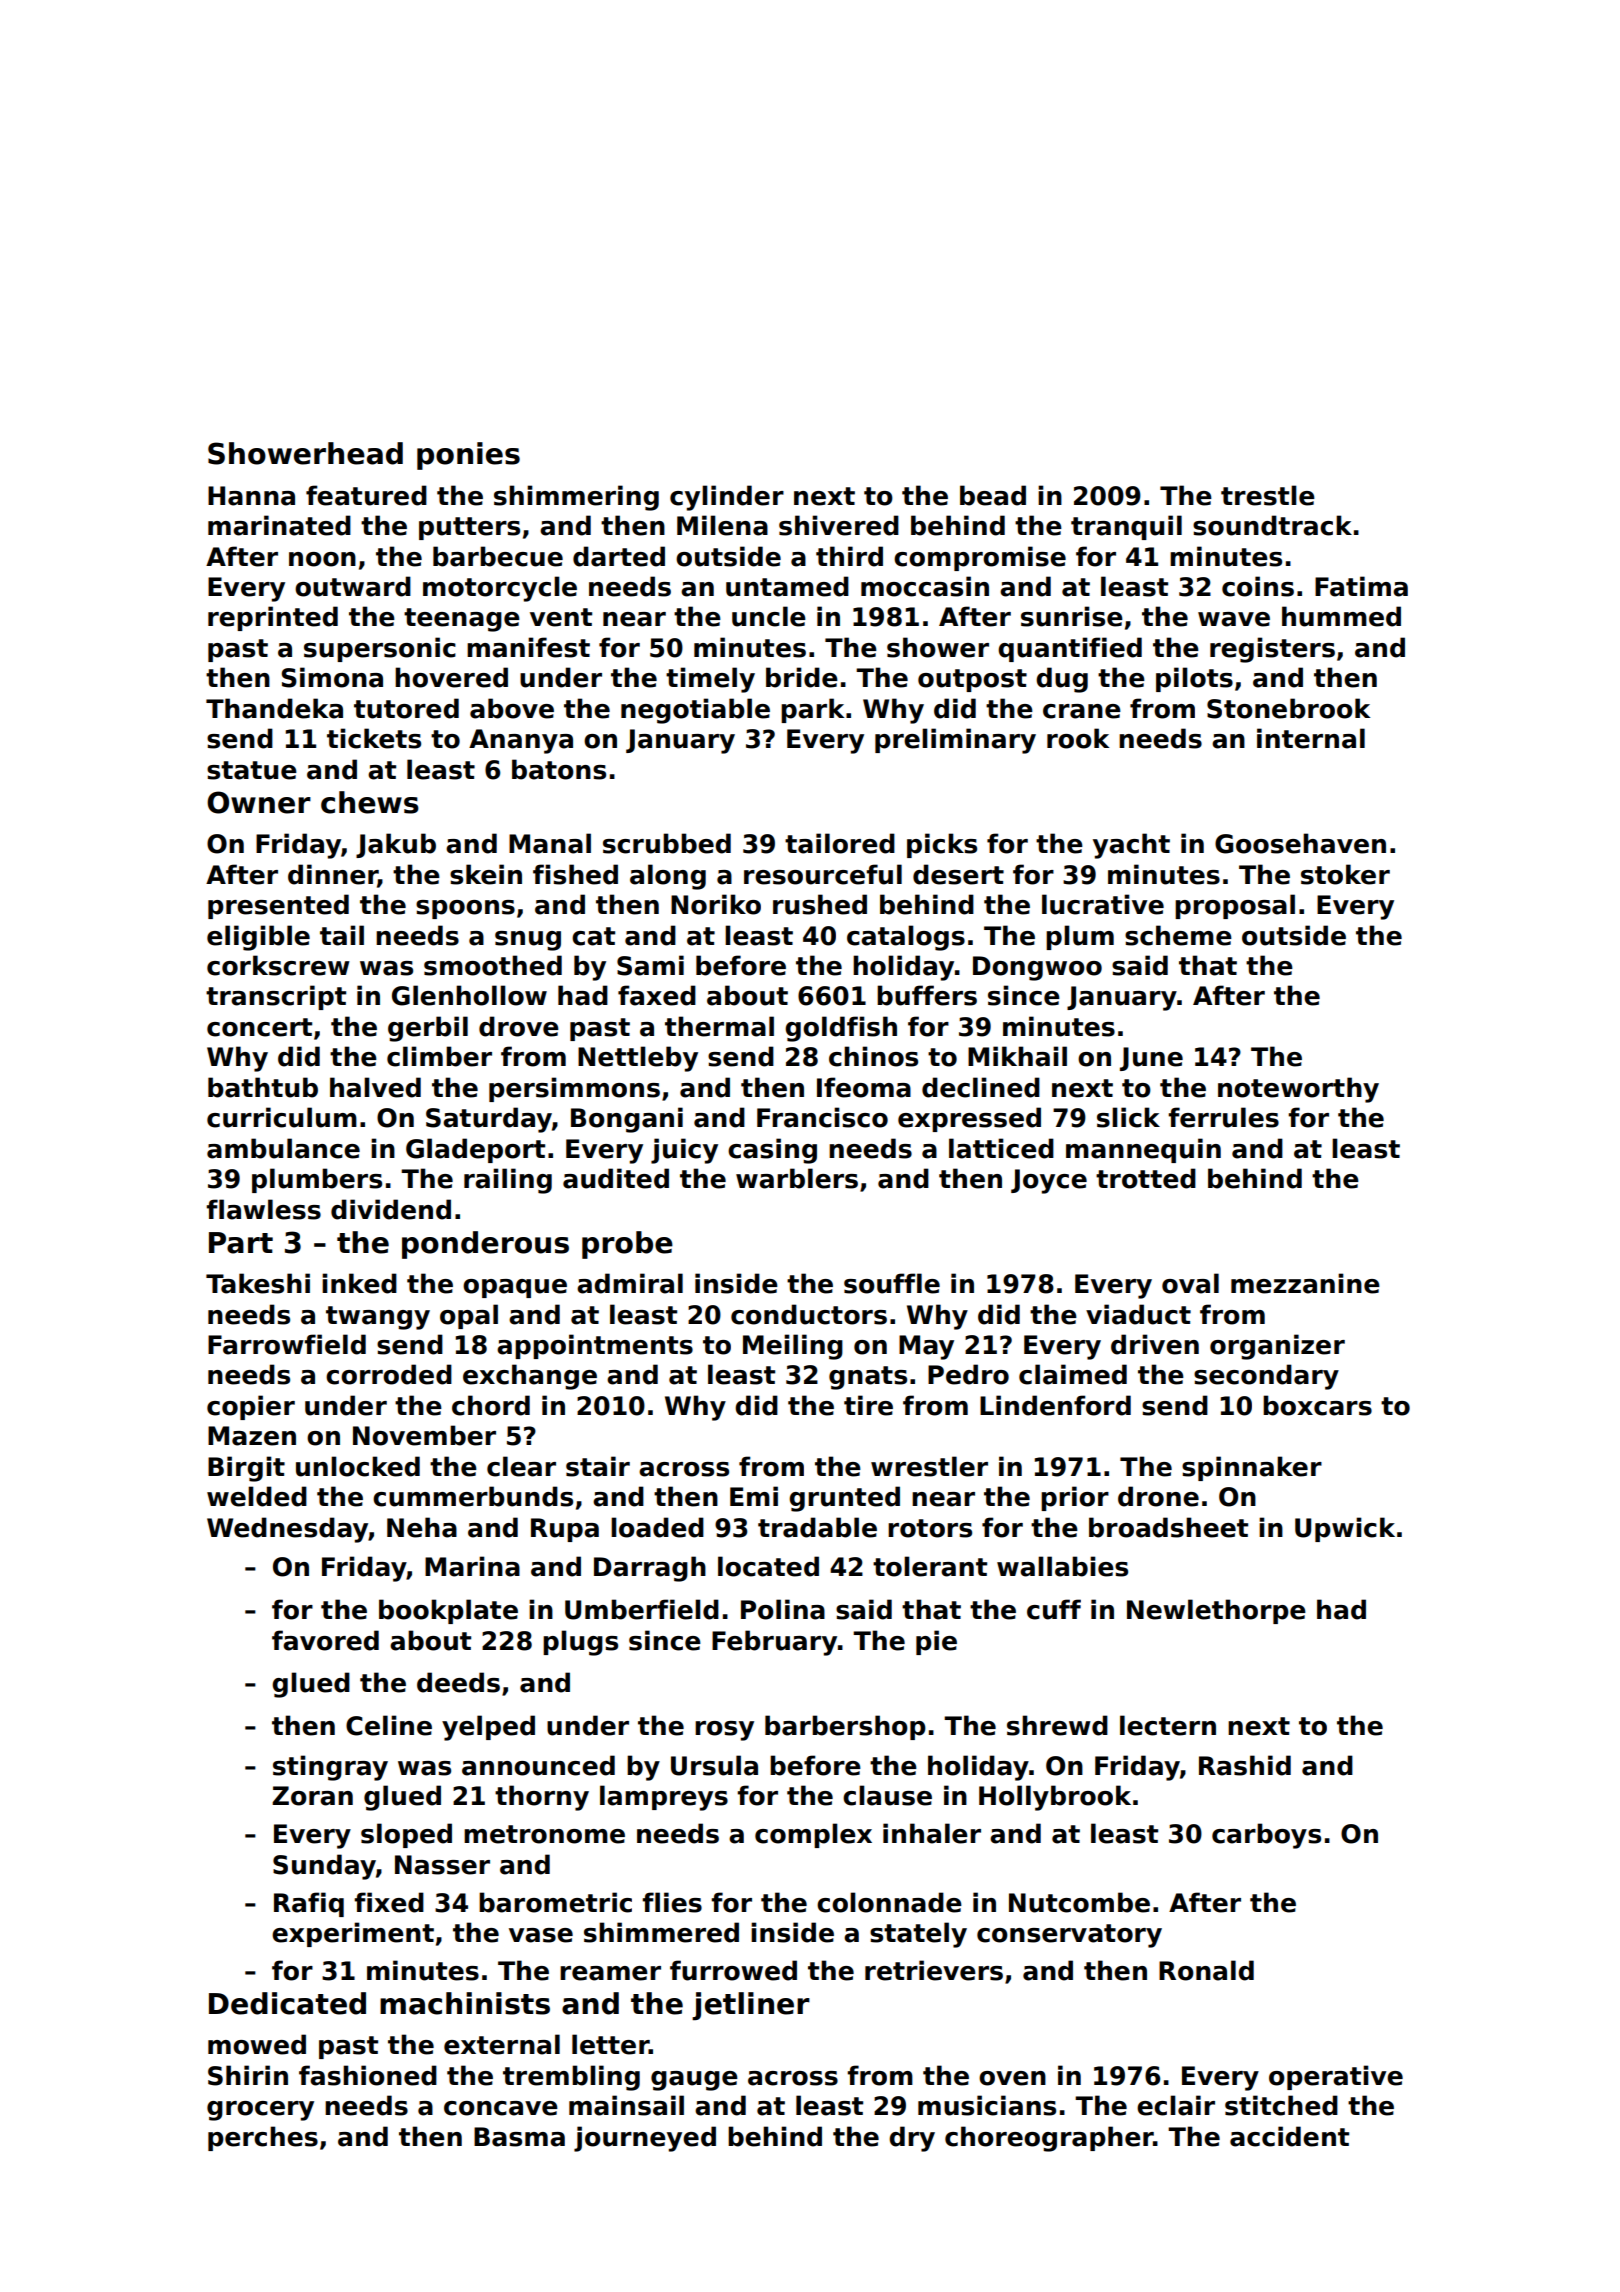  Describe the element at coordinates (912, 2139) in the screenshot. I see `dry` at that location.
